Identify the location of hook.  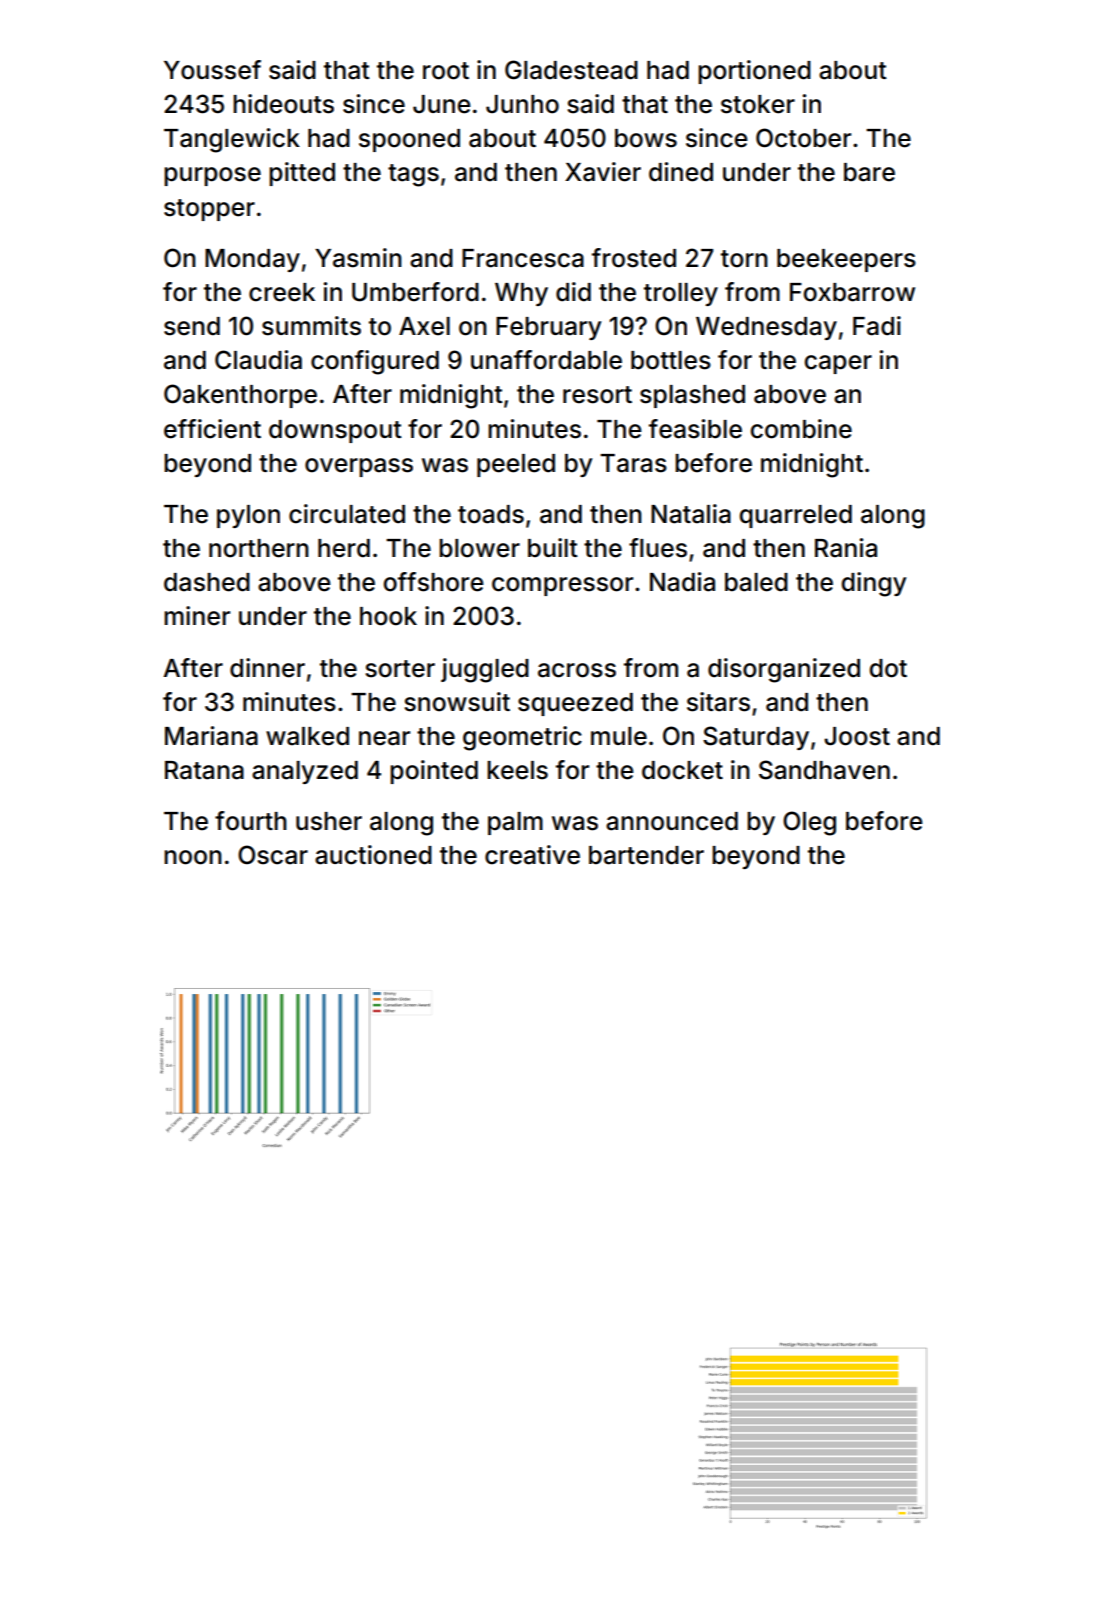
(388, 616).
